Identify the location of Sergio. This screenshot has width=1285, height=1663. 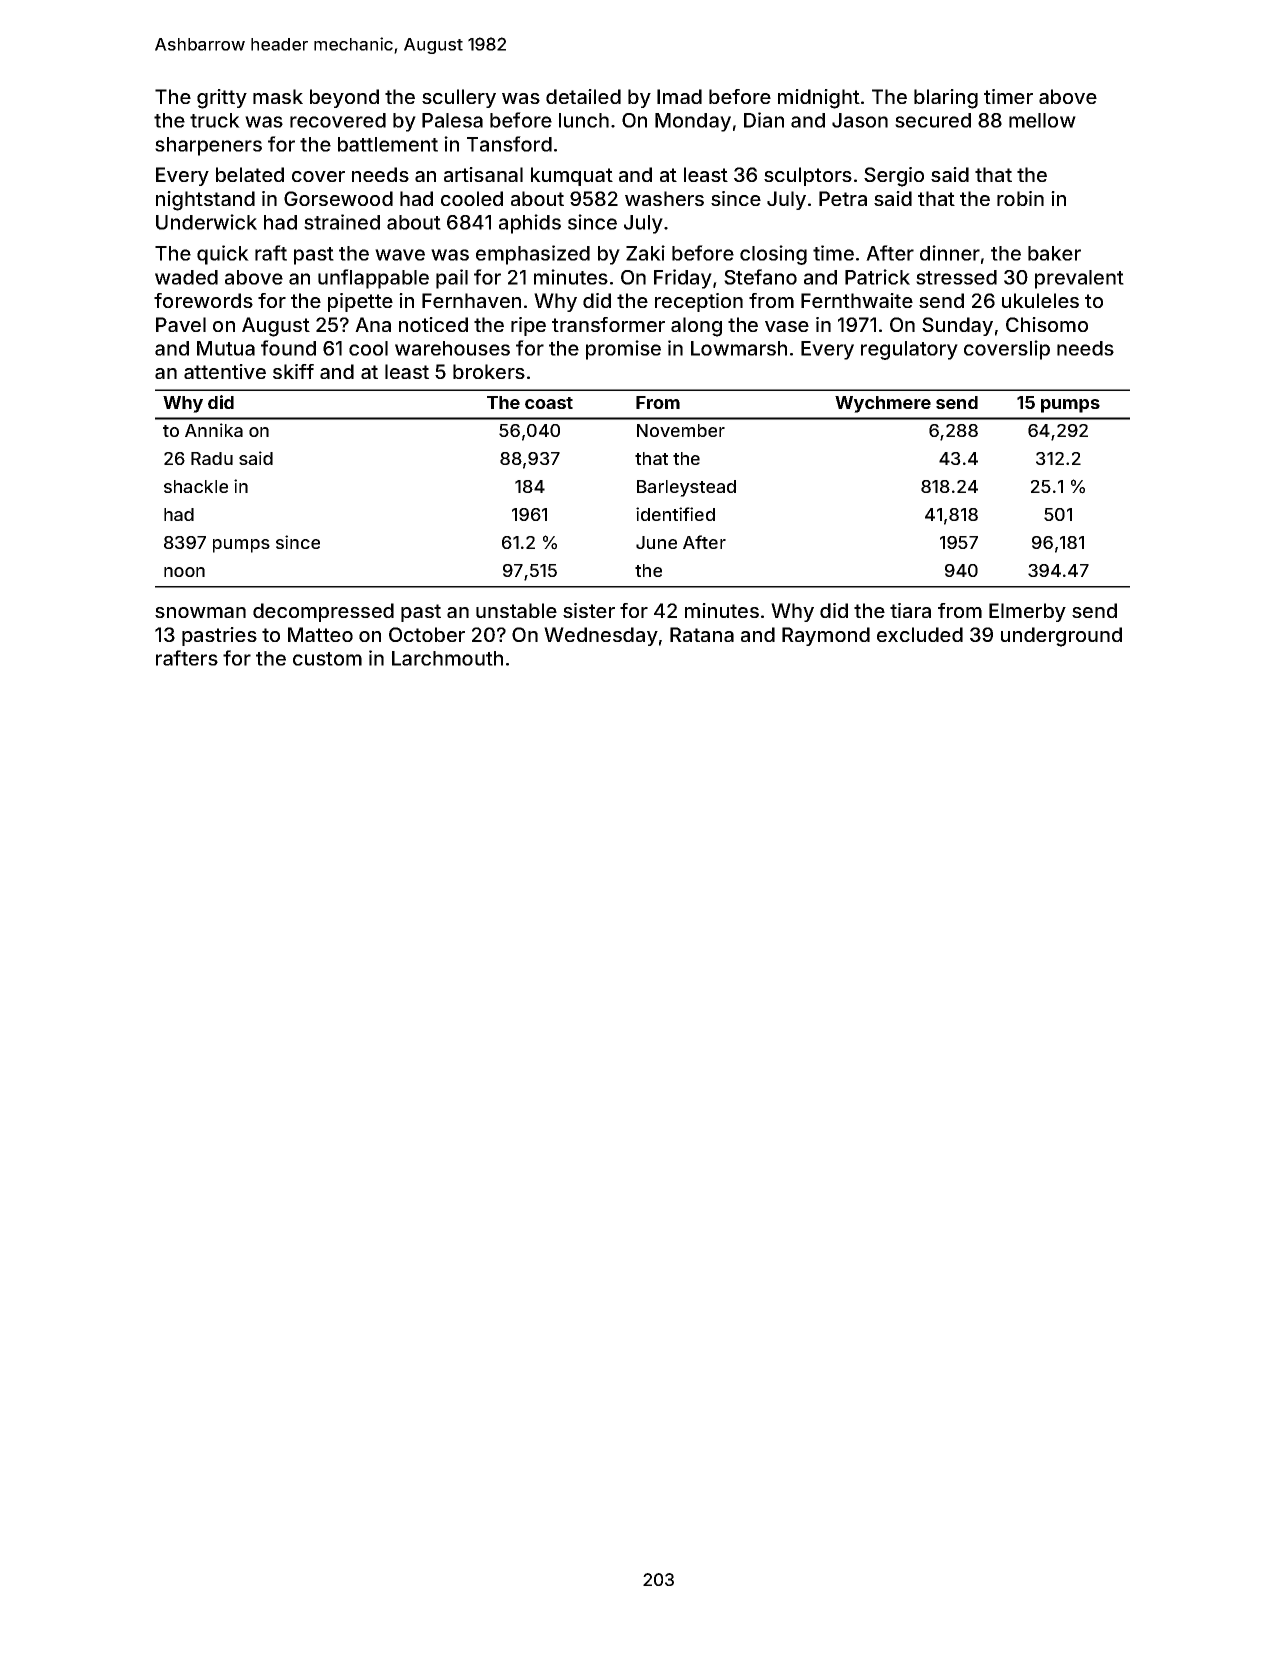
(894, 177).
